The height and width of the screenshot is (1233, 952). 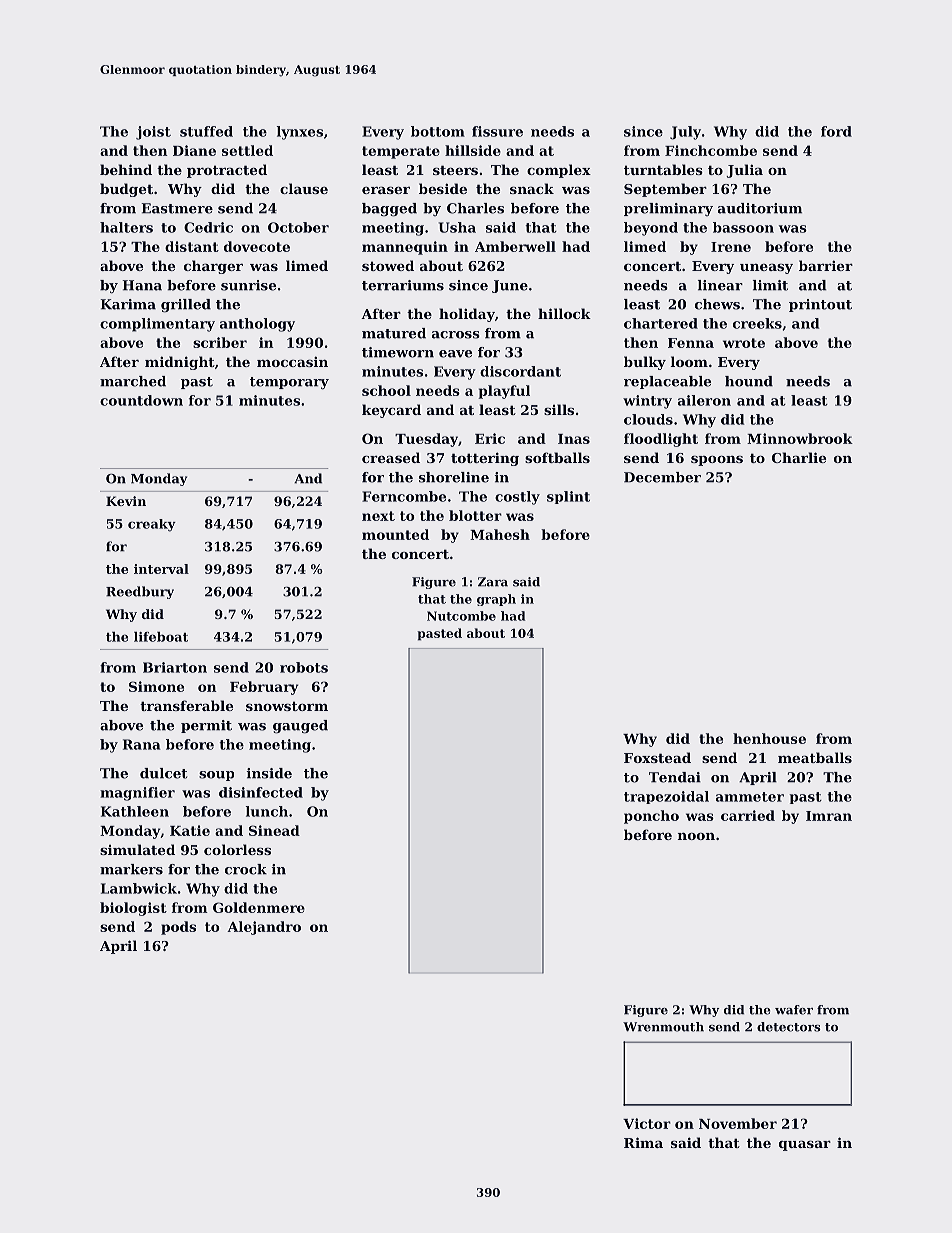 I want to click on fissure, so click(x=497, y=131).
